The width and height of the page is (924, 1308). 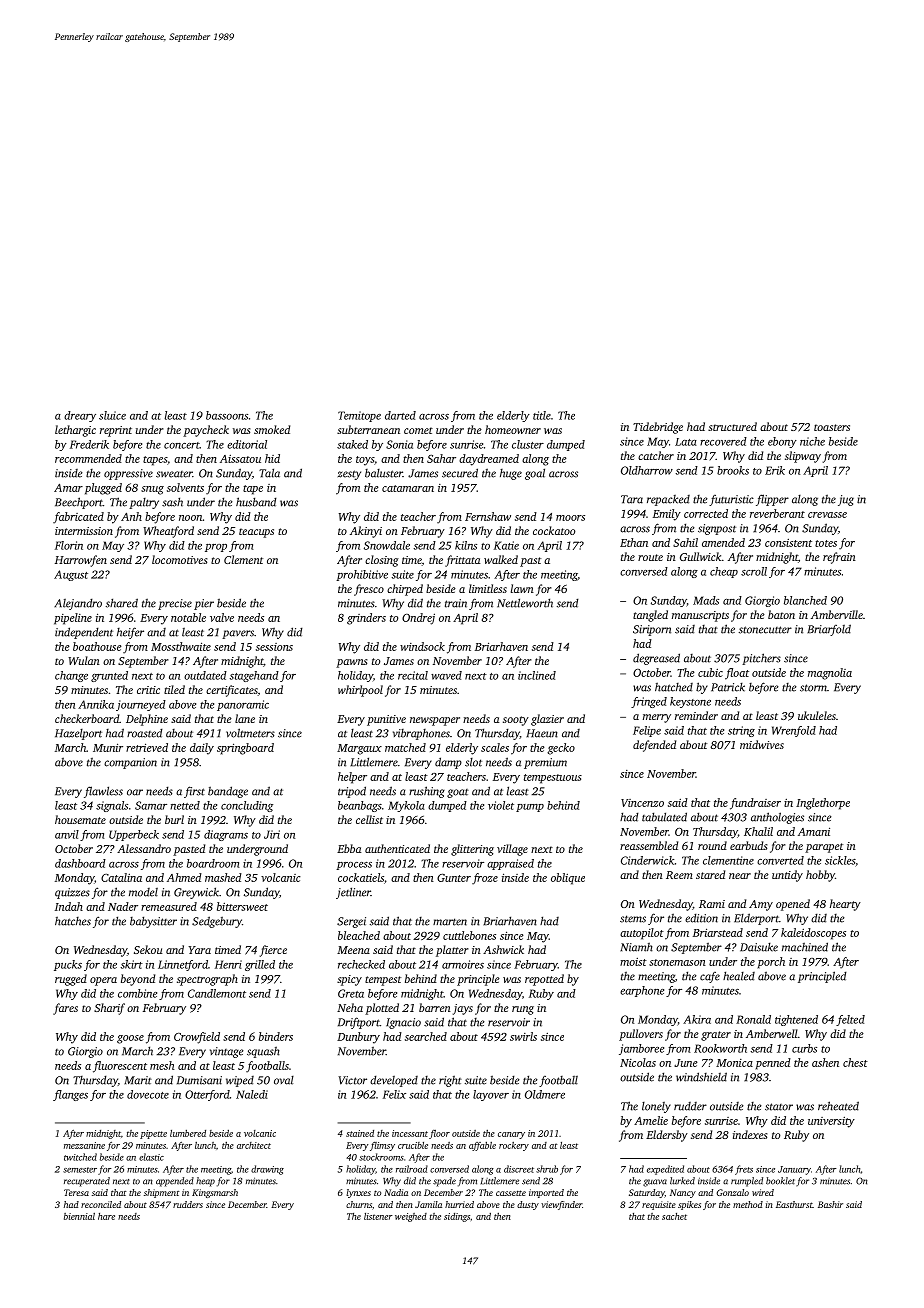 What do you see at coordinates (185, 487) in the page?
I see `solvents` at bounding box center [185, 487].
